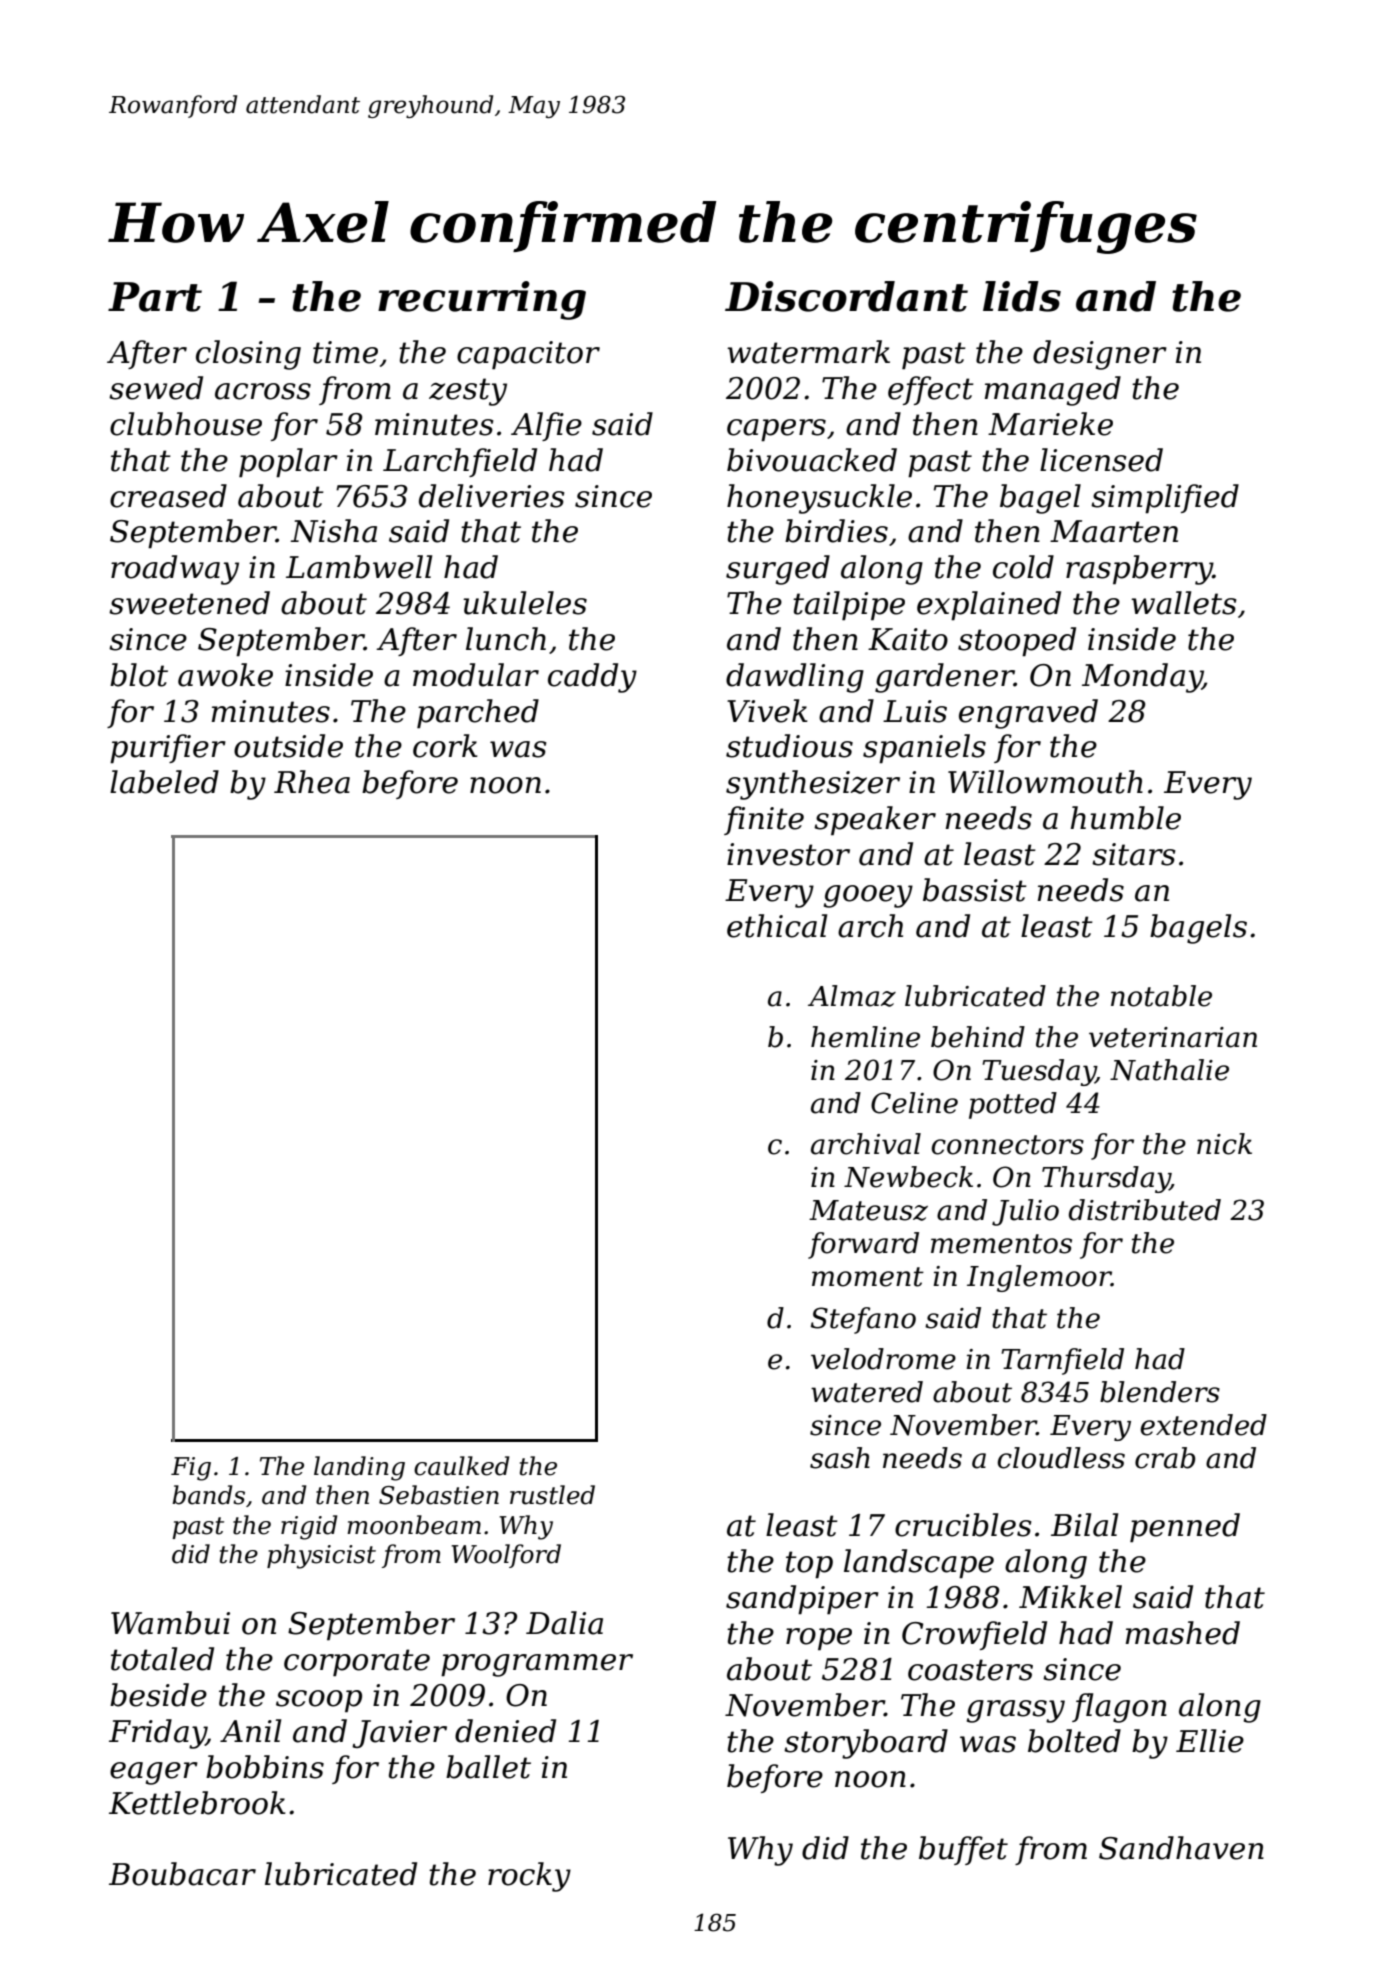 The image size is (1386, 1969). I want to click on Boubacar, so click(182, 1874).
